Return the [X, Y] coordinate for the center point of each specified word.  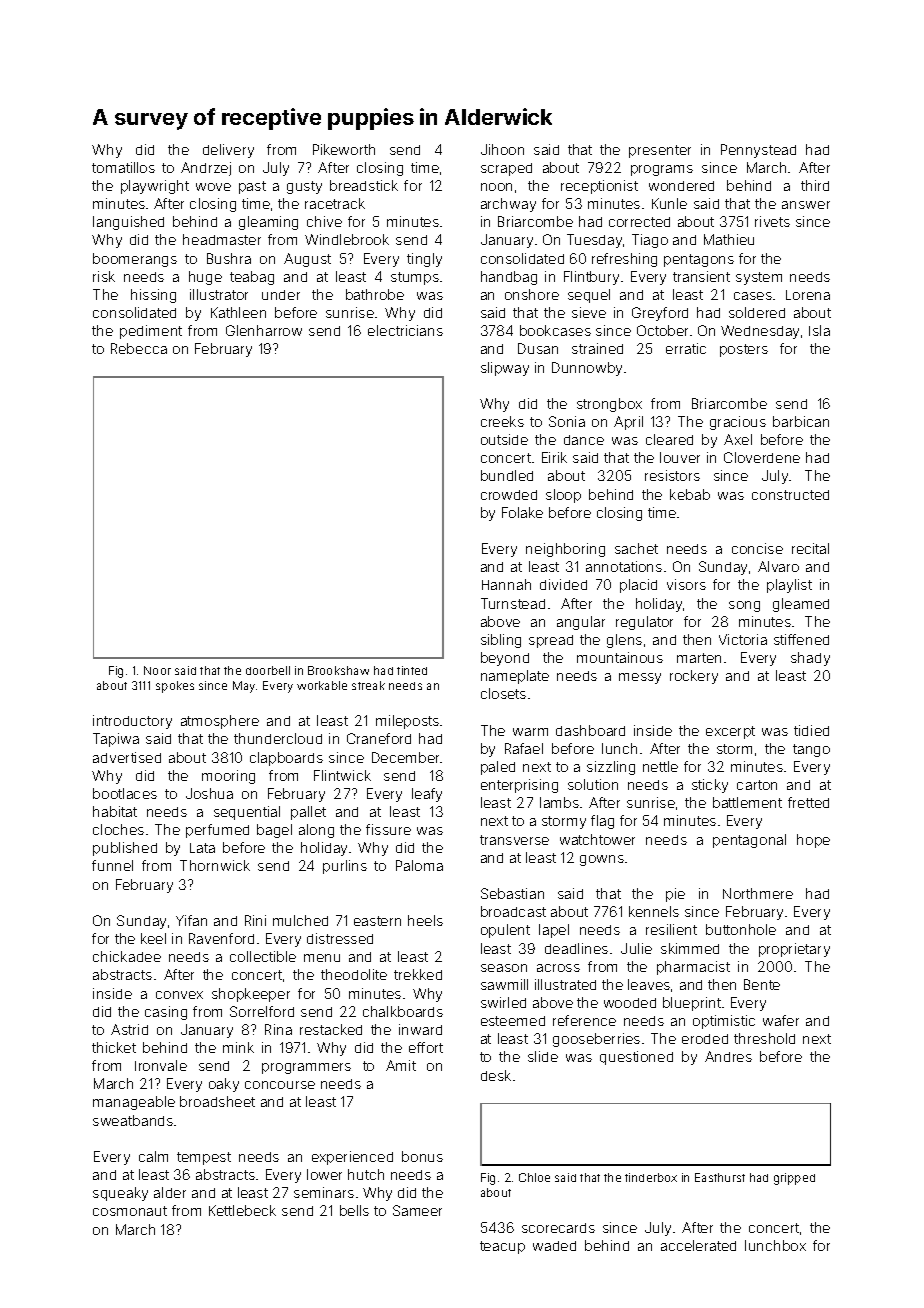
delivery [228, 151]
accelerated [698, 1245]
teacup [502, 1247]
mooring [228, 777]
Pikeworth [344, 149]
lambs [559, 802]
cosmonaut [130, 1211]
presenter [660, 151]
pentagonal [749, 841]
